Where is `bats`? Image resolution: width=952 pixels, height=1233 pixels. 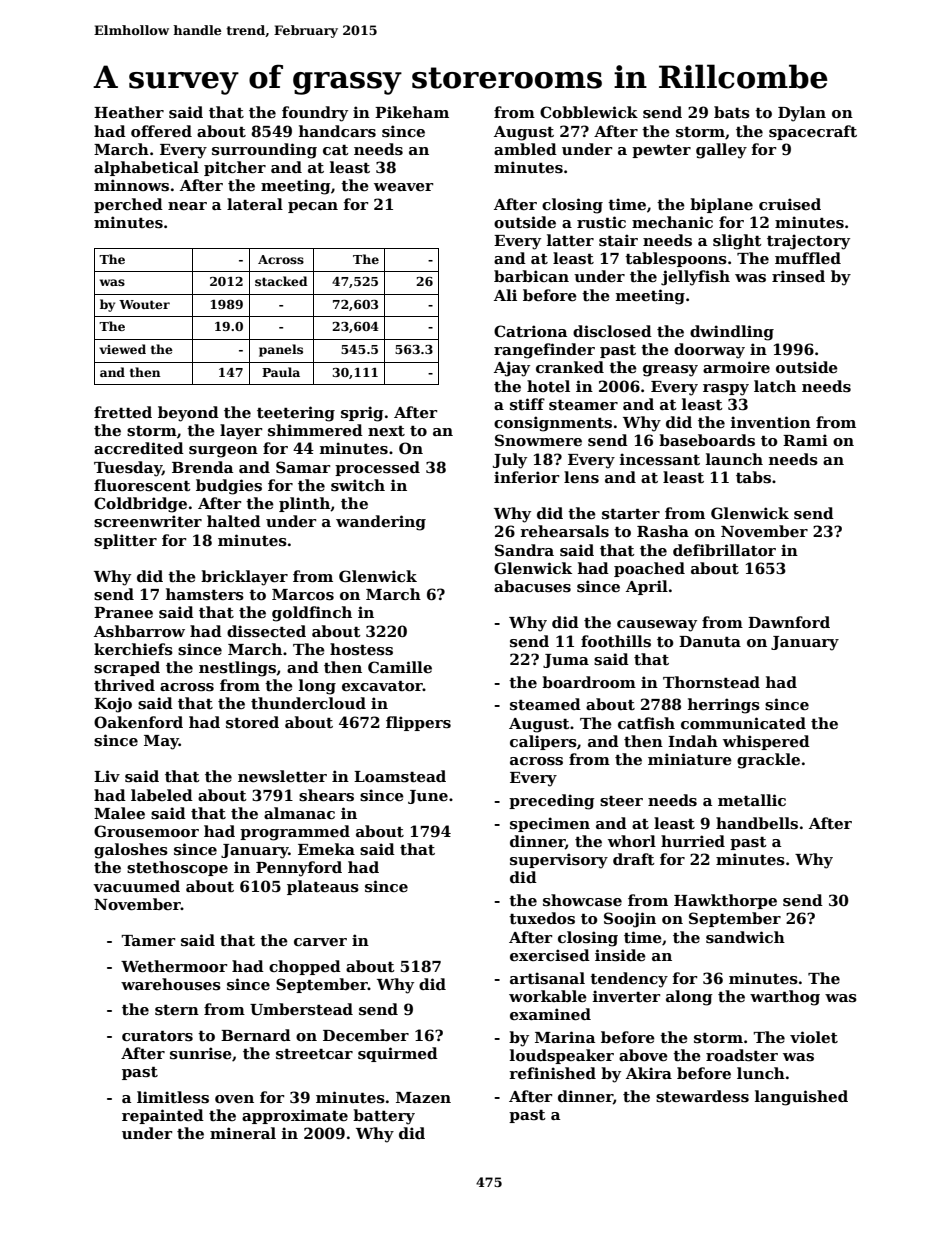
bats is located at coordinates (732, 112).
